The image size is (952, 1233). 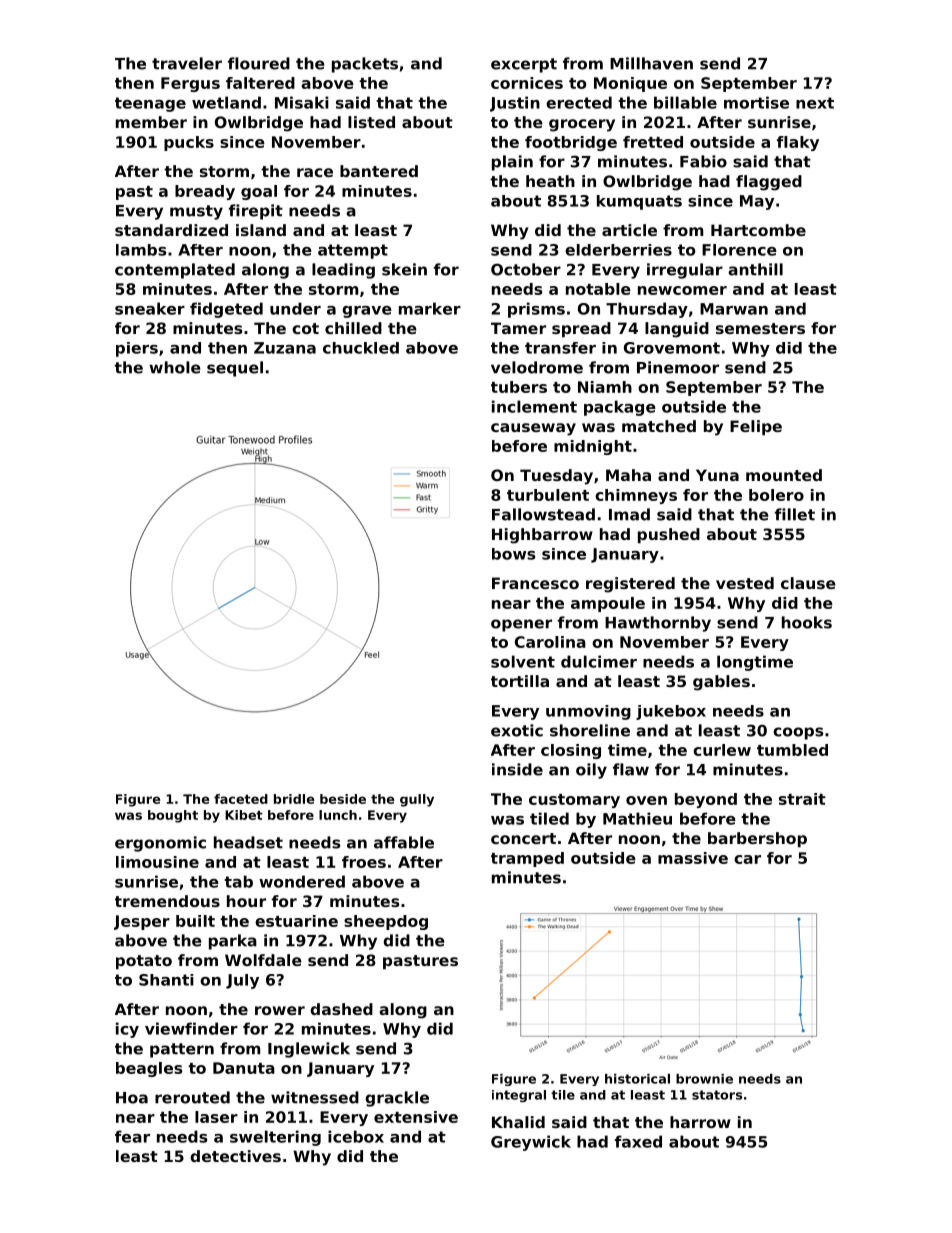 What do you see at coordinates (792, 750) in the screenshot?
I see `tumbled` at bounding box center [792, 750].
